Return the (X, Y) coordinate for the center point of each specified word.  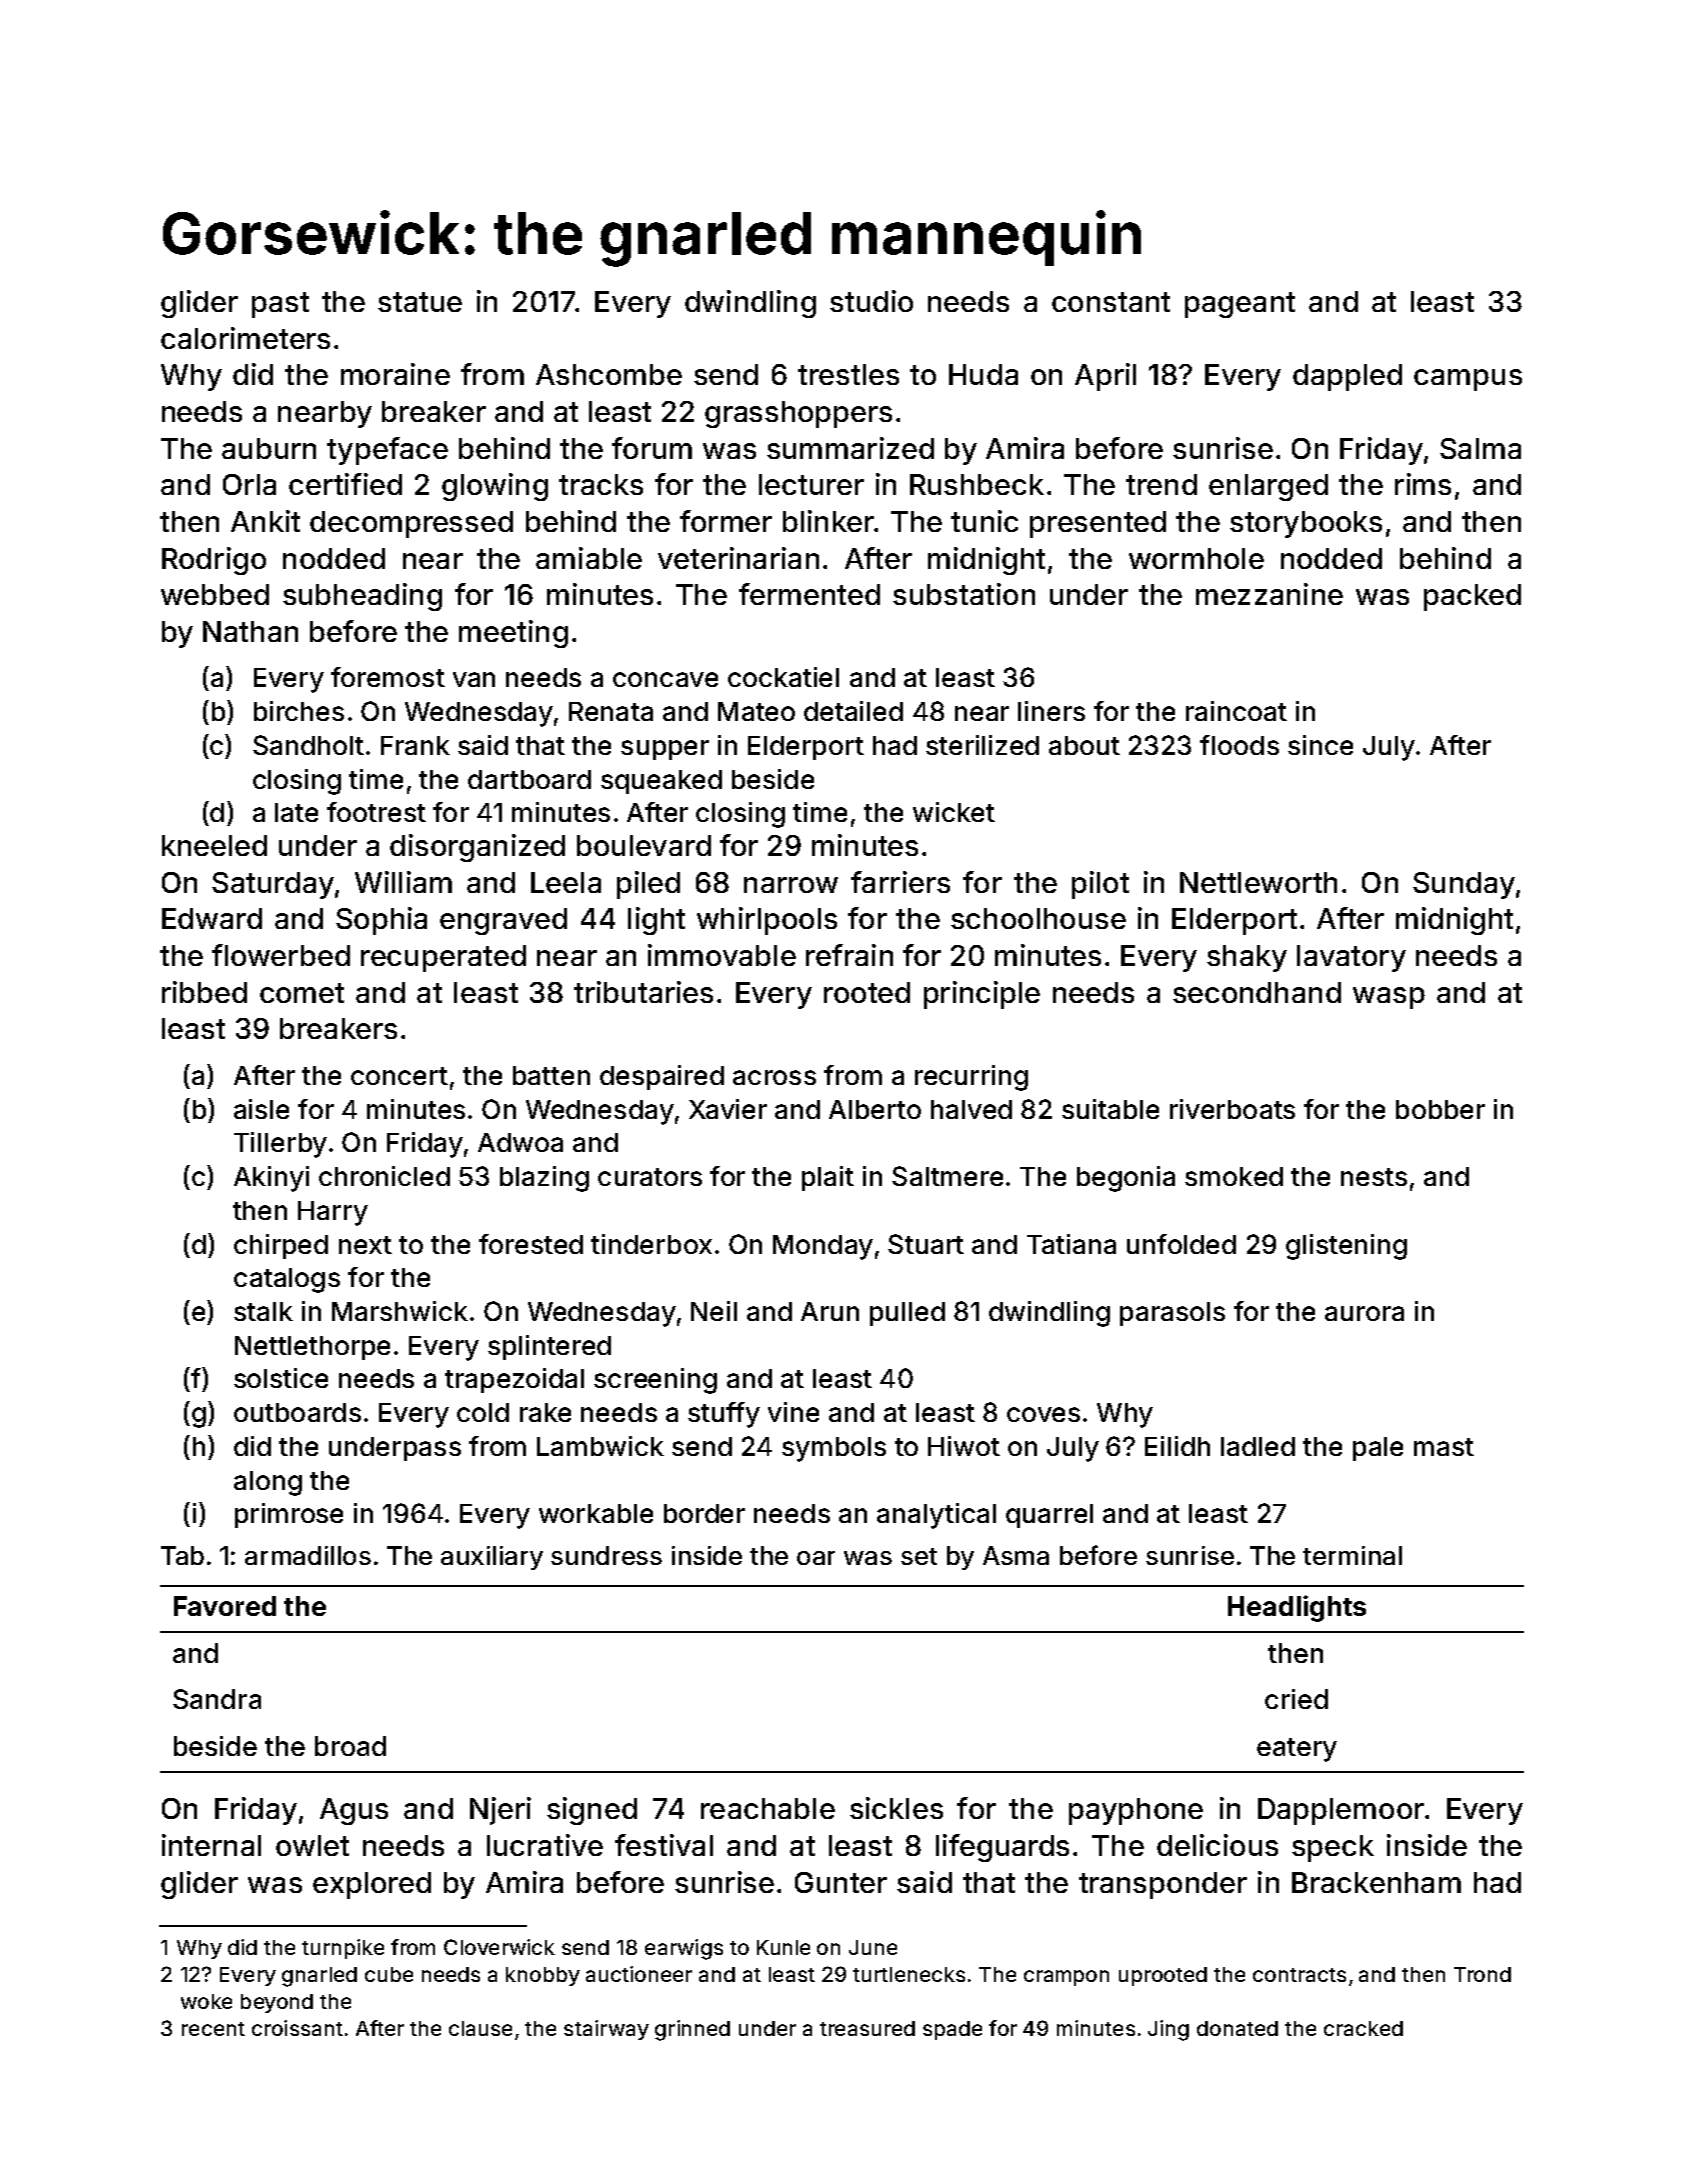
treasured (867, 2028)
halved (971, 1109)
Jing (1168, 2030)
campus (1468, 380)
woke (206, 2001)
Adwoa (520, 1142)
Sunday (1464, 885)
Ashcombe (609, 374)
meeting (513, 634)
